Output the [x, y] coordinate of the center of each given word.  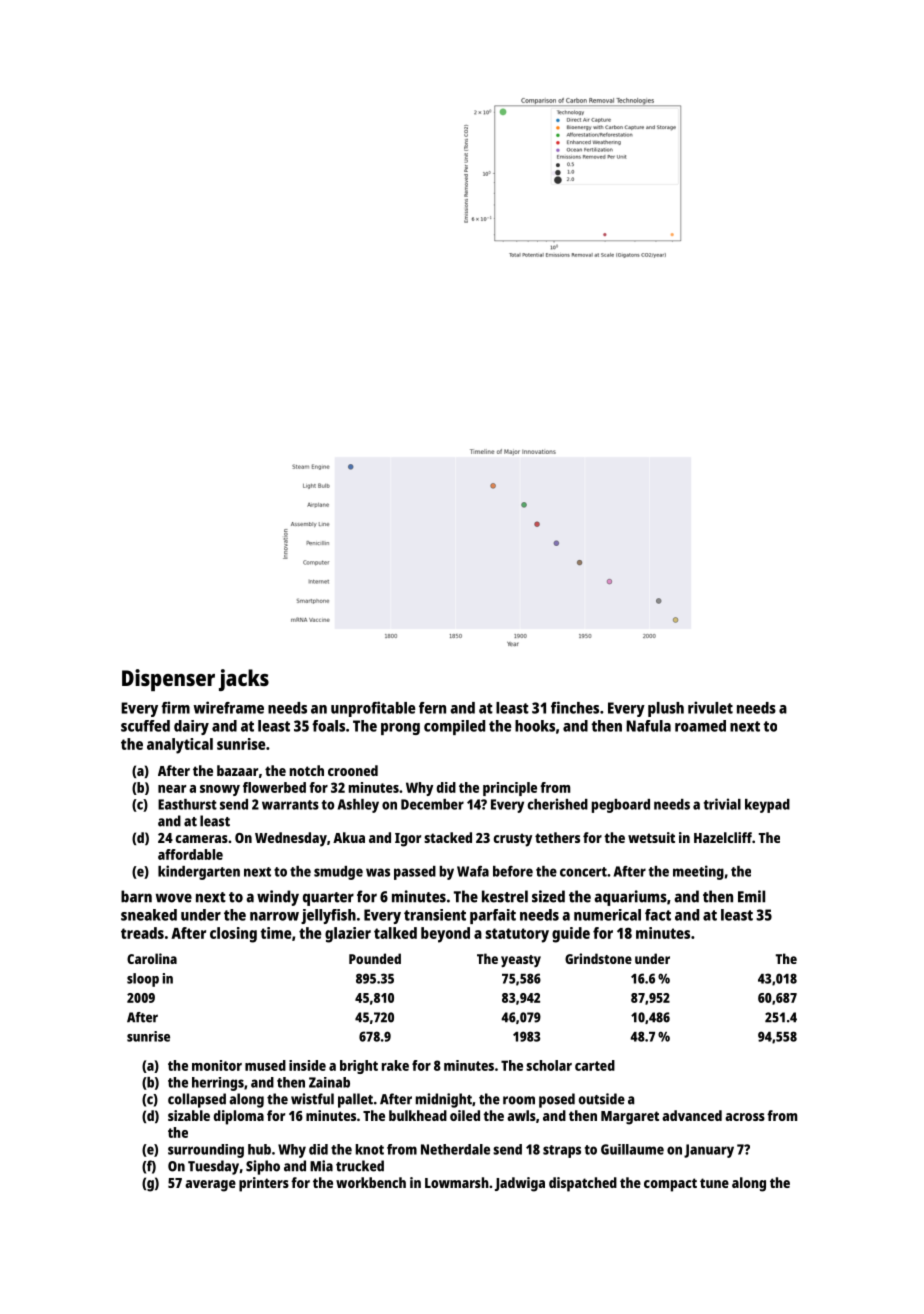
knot [370, 1149]
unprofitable [373, 709]
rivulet [710, 707]
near [172, 789]
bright [359, 1067]
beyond [445, 935]
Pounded [375, 958]
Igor [408, 840]
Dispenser [168, 680]
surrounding [206, 1151]
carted [595, 1065]
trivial [722, 804]
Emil [751, 896]
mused [265, 1065]
